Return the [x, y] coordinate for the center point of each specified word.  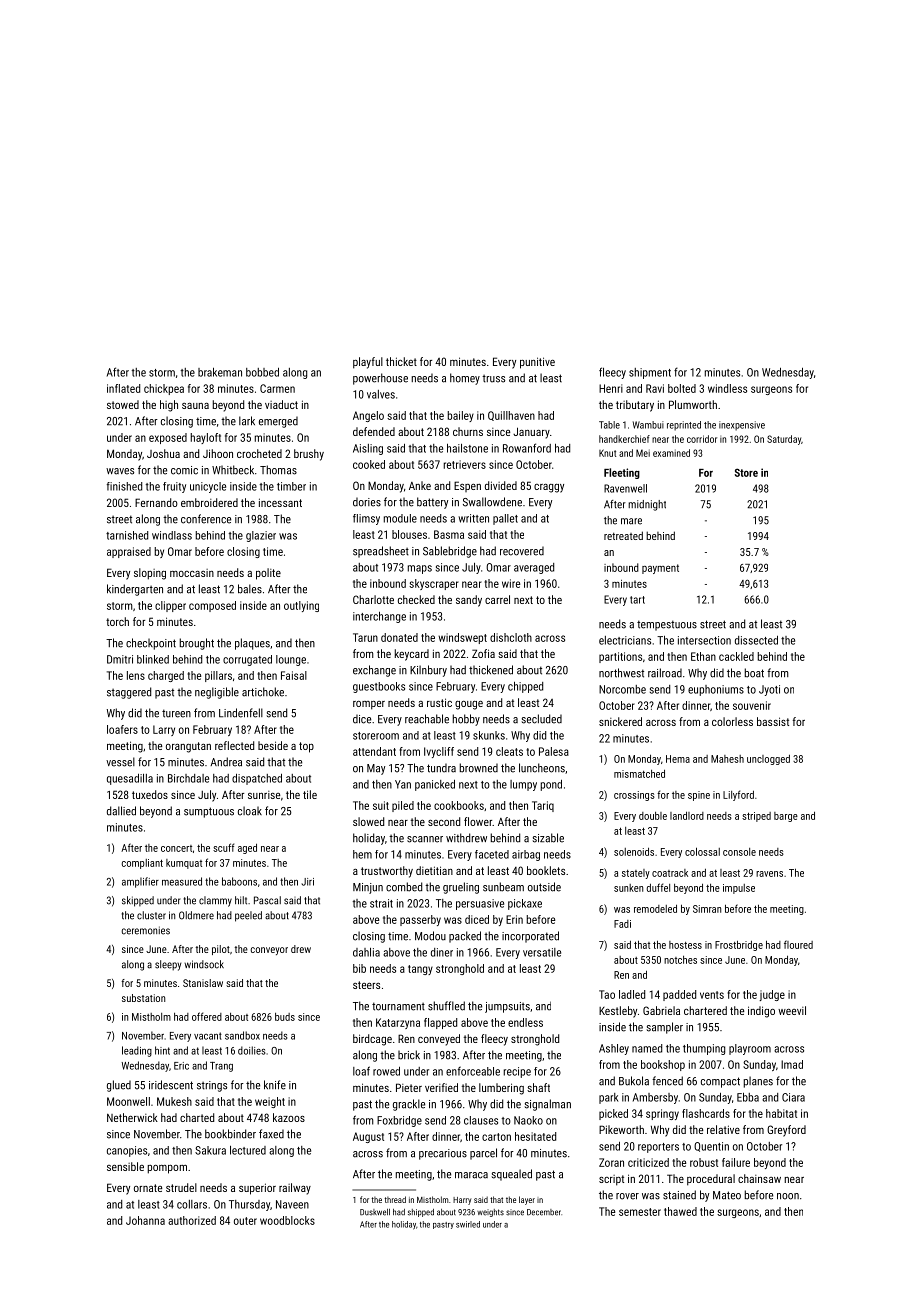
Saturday [784, 440]
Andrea [226, 762]
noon [788, 1196]
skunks [489, 735]
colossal [702, 851]
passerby [420, 920]
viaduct [281, 404]
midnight [647, 505]
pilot [221, 950]
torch [117, 621]
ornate [148, 1188]
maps [420, 569]
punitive [537, 363]
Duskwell [375, 1212]
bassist [773, 721]
